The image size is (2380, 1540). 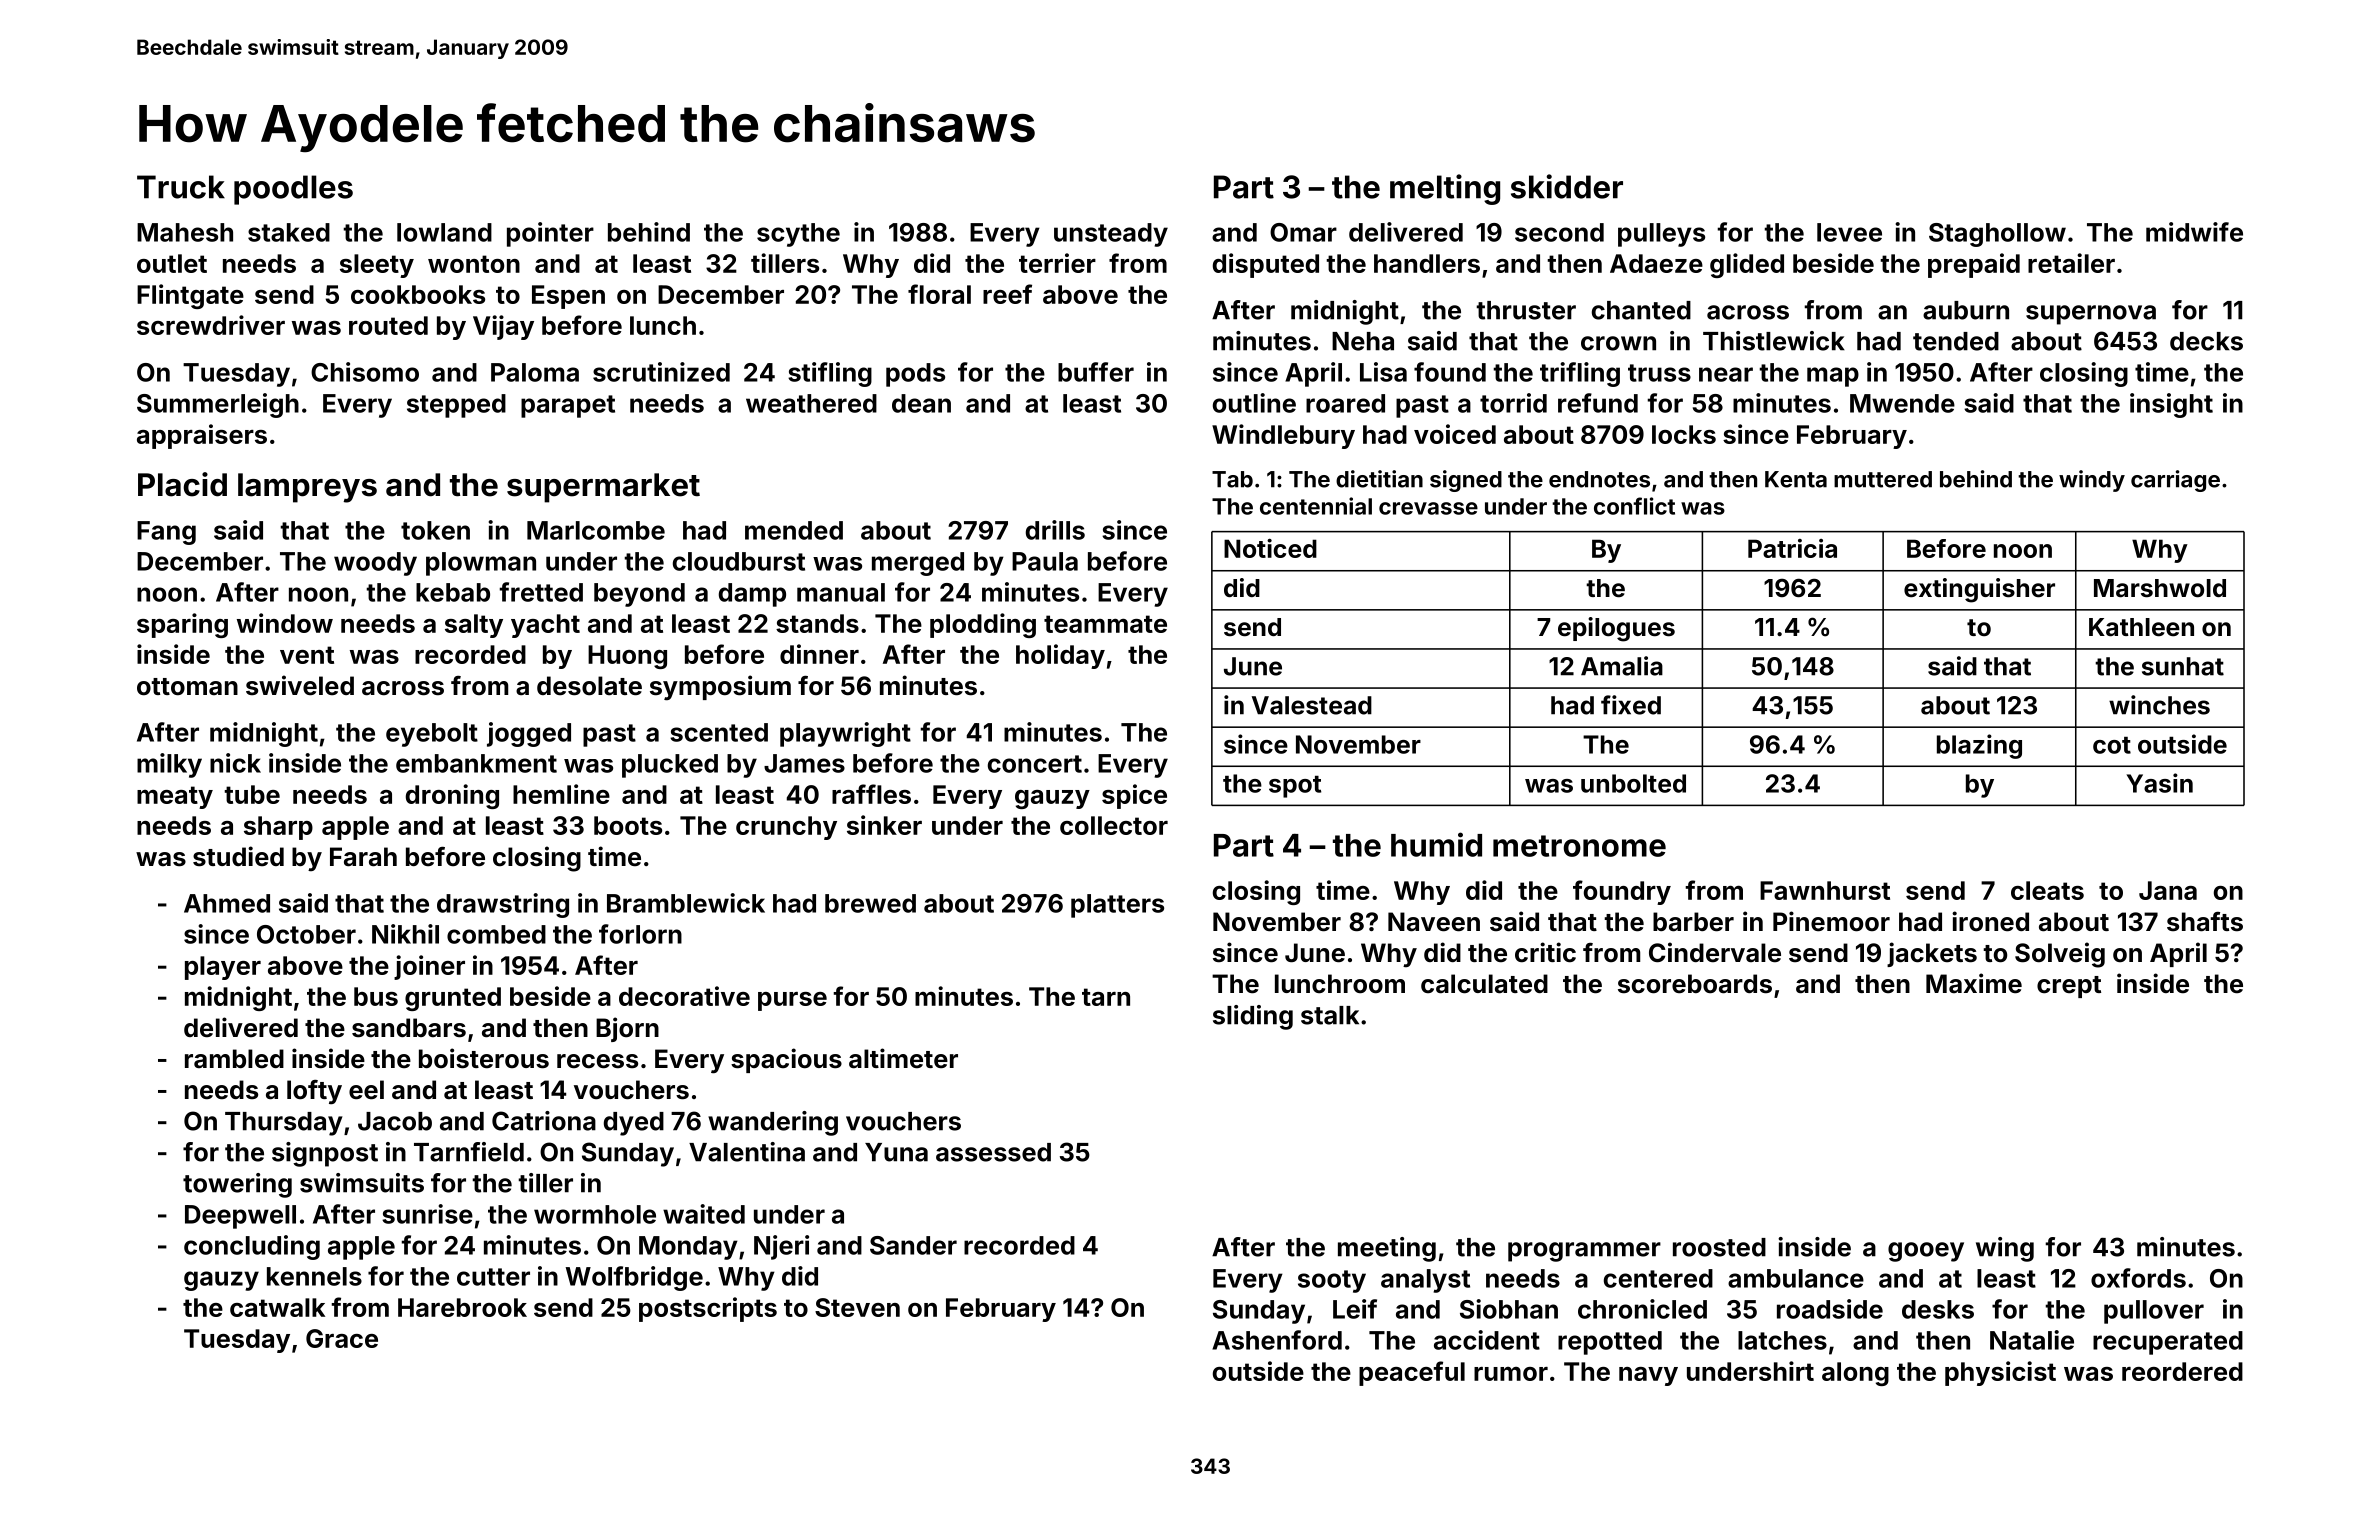 What do you see at coordinates (2175, 481) in the document?
I see `carriage` at bounding box center [2175, 481].
